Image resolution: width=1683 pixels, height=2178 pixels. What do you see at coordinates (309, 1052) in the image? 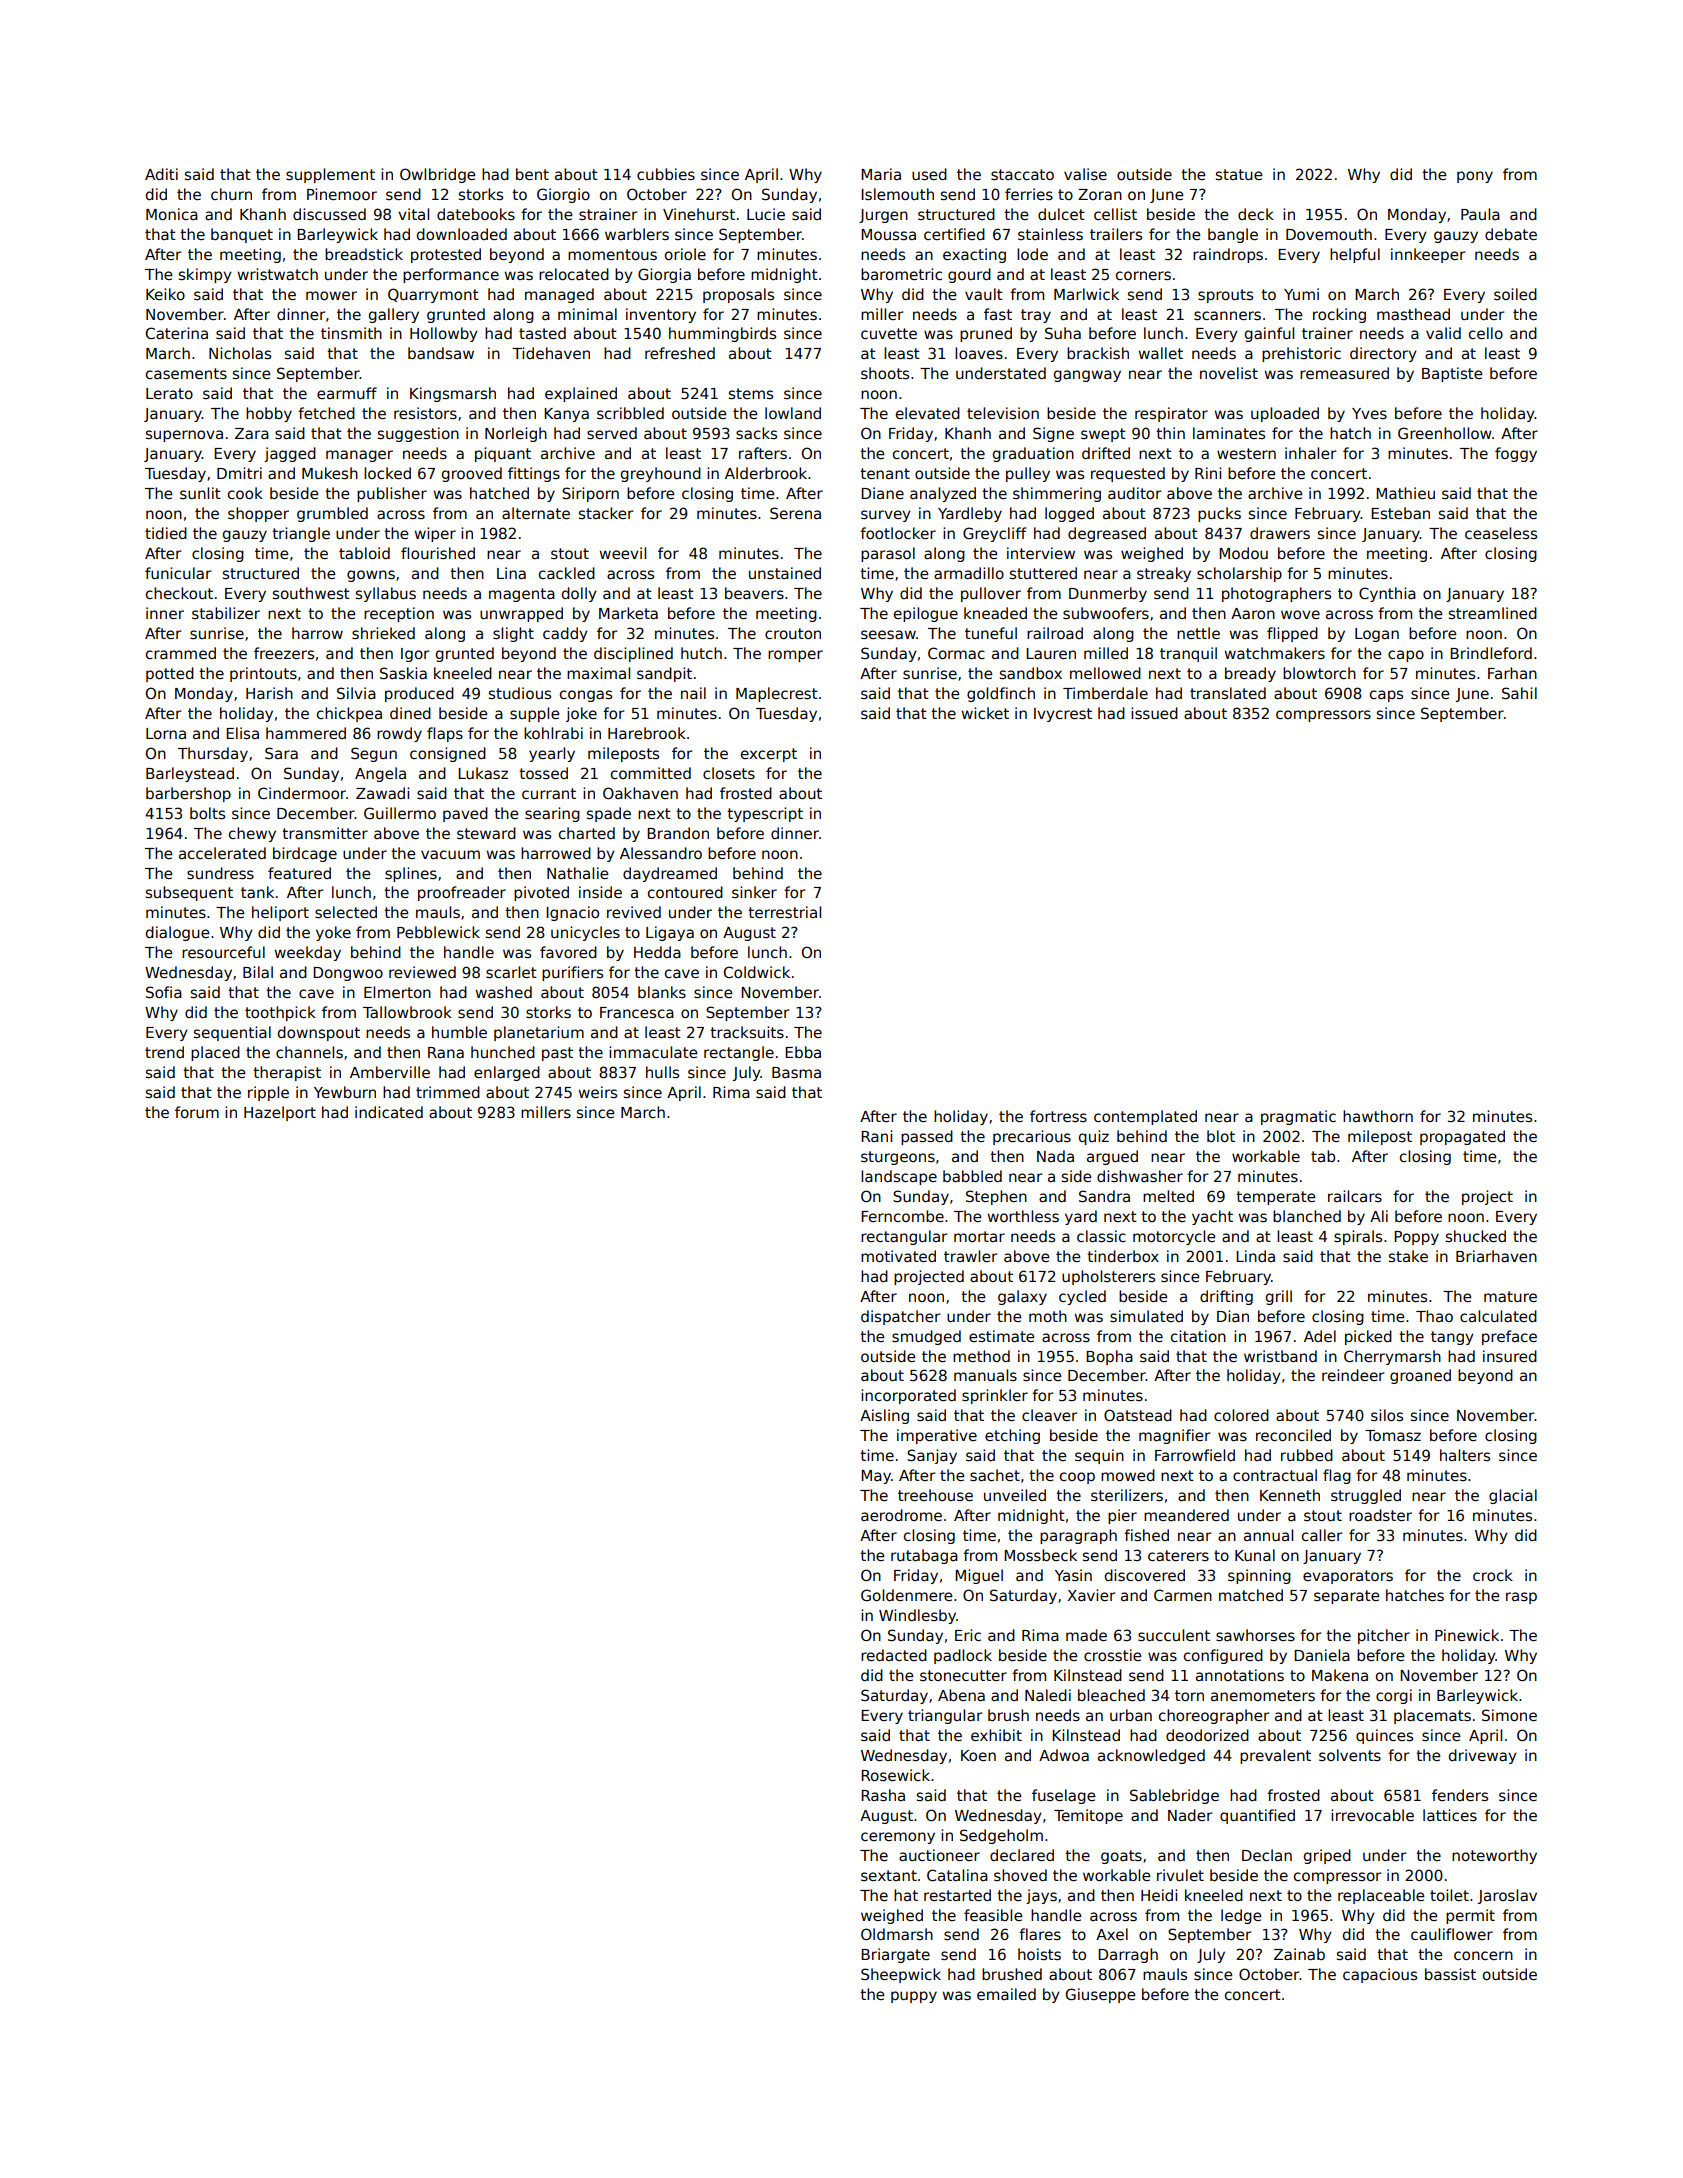
I see `channels` at bounding box center [309, 1052].
